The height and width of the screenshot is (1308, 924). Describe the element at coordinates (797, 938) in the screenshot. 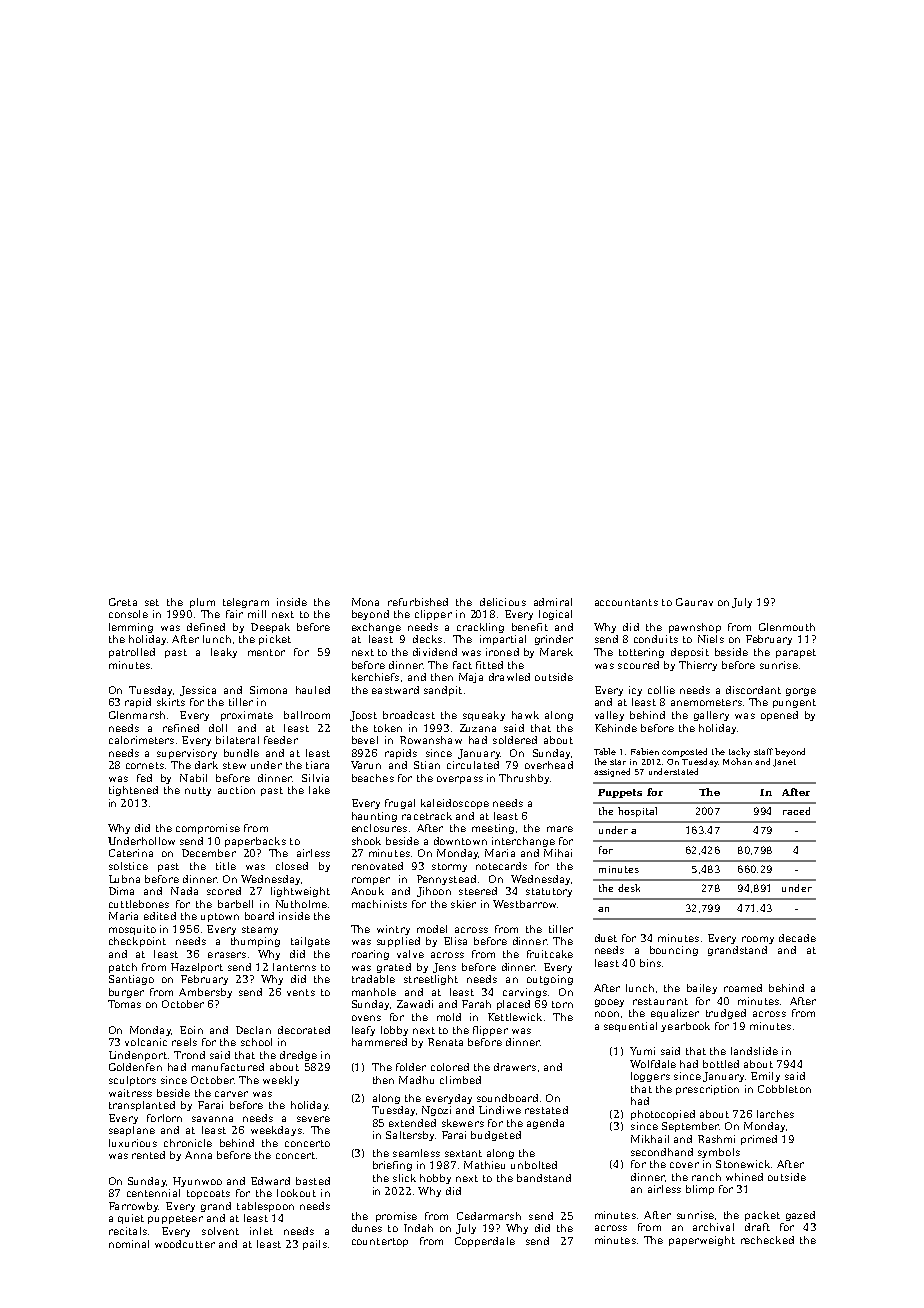

I see `decade` at that location.
